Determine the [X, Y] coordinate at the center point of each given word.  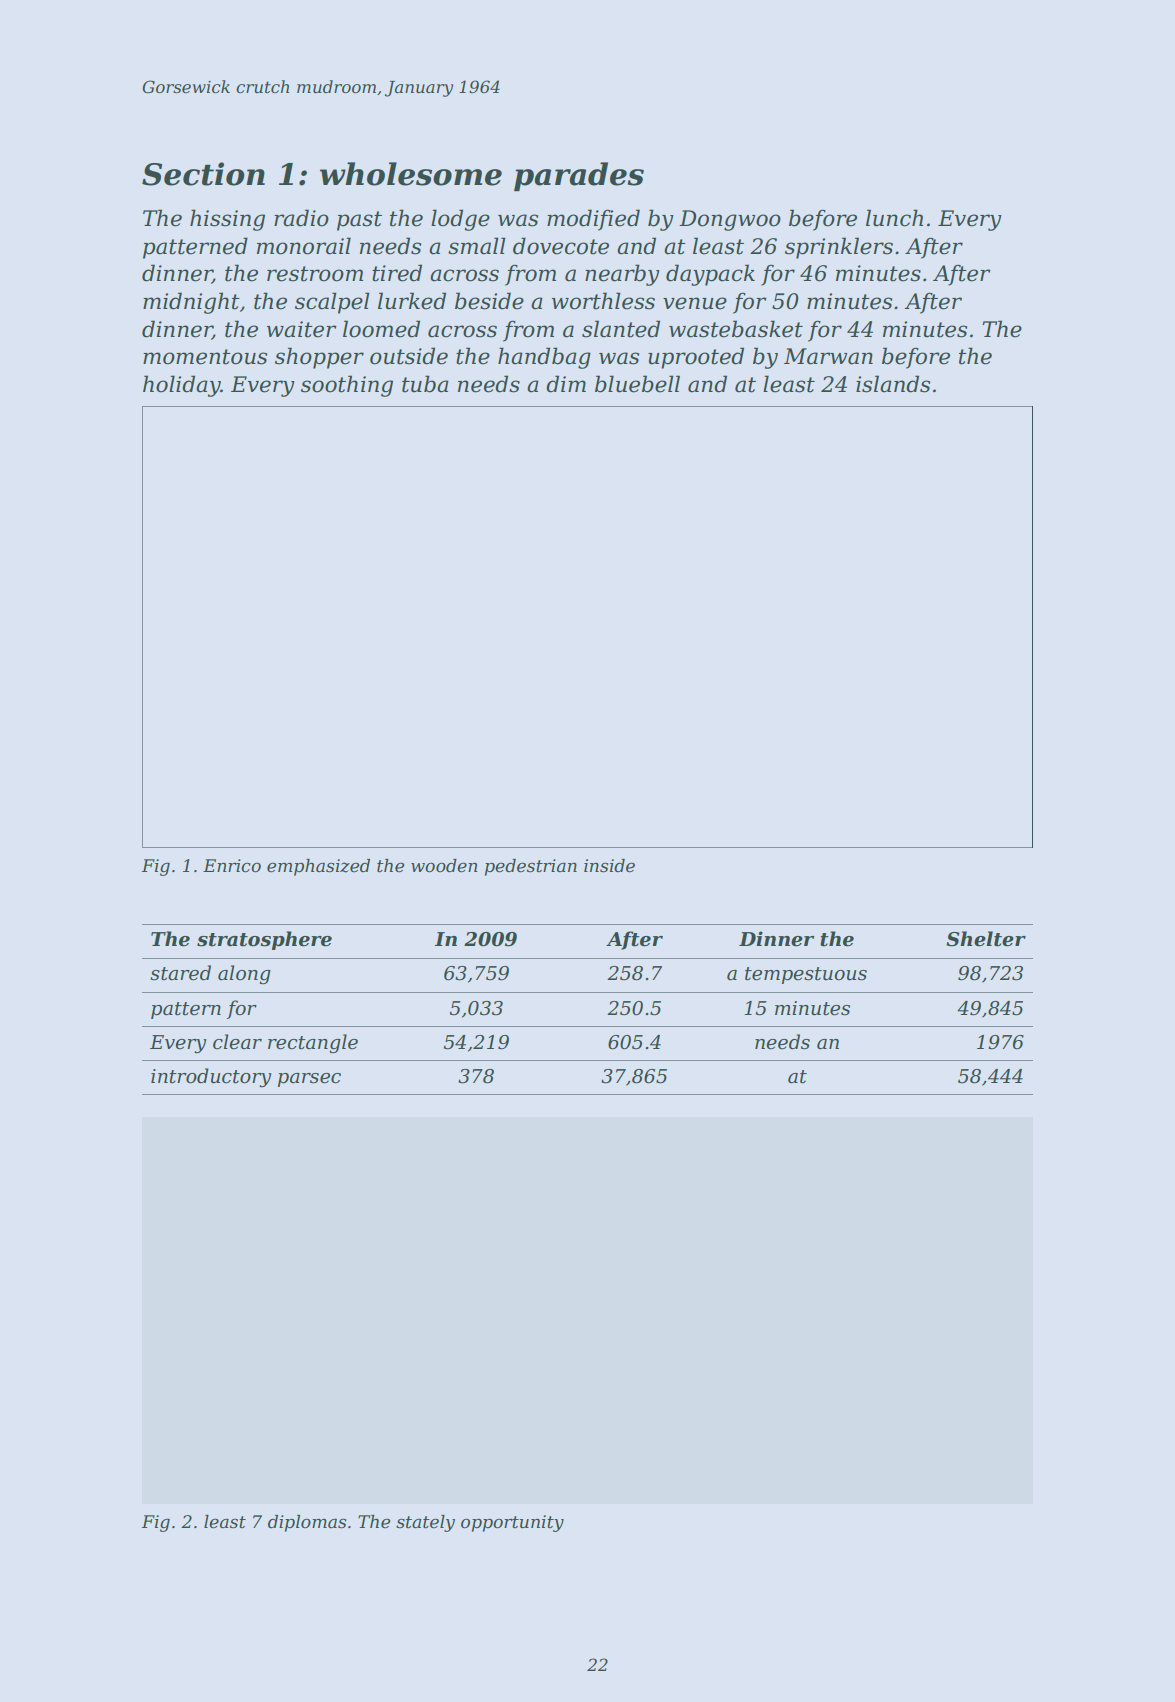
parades [579, 176]
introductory [211, 1078]
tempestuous [806, 975]
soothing [347, 386]
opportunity [512, 1523]
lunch [894, 218]
